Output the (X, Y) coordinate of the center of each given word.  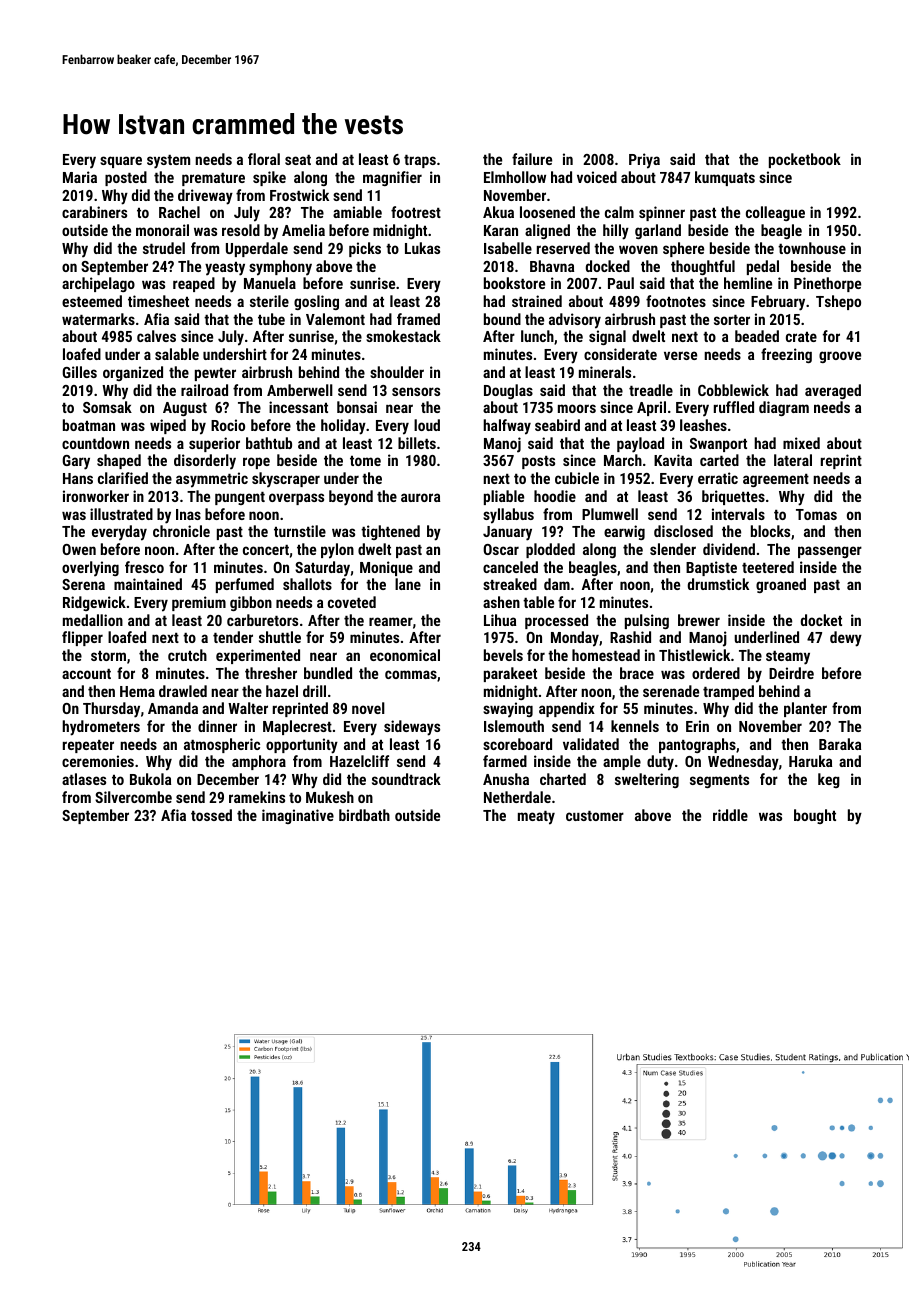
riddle (730, 815)
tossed (211, 815)
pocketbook (805, 160)
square (121, 162)
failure (532, 159)
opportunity (302, 746)
